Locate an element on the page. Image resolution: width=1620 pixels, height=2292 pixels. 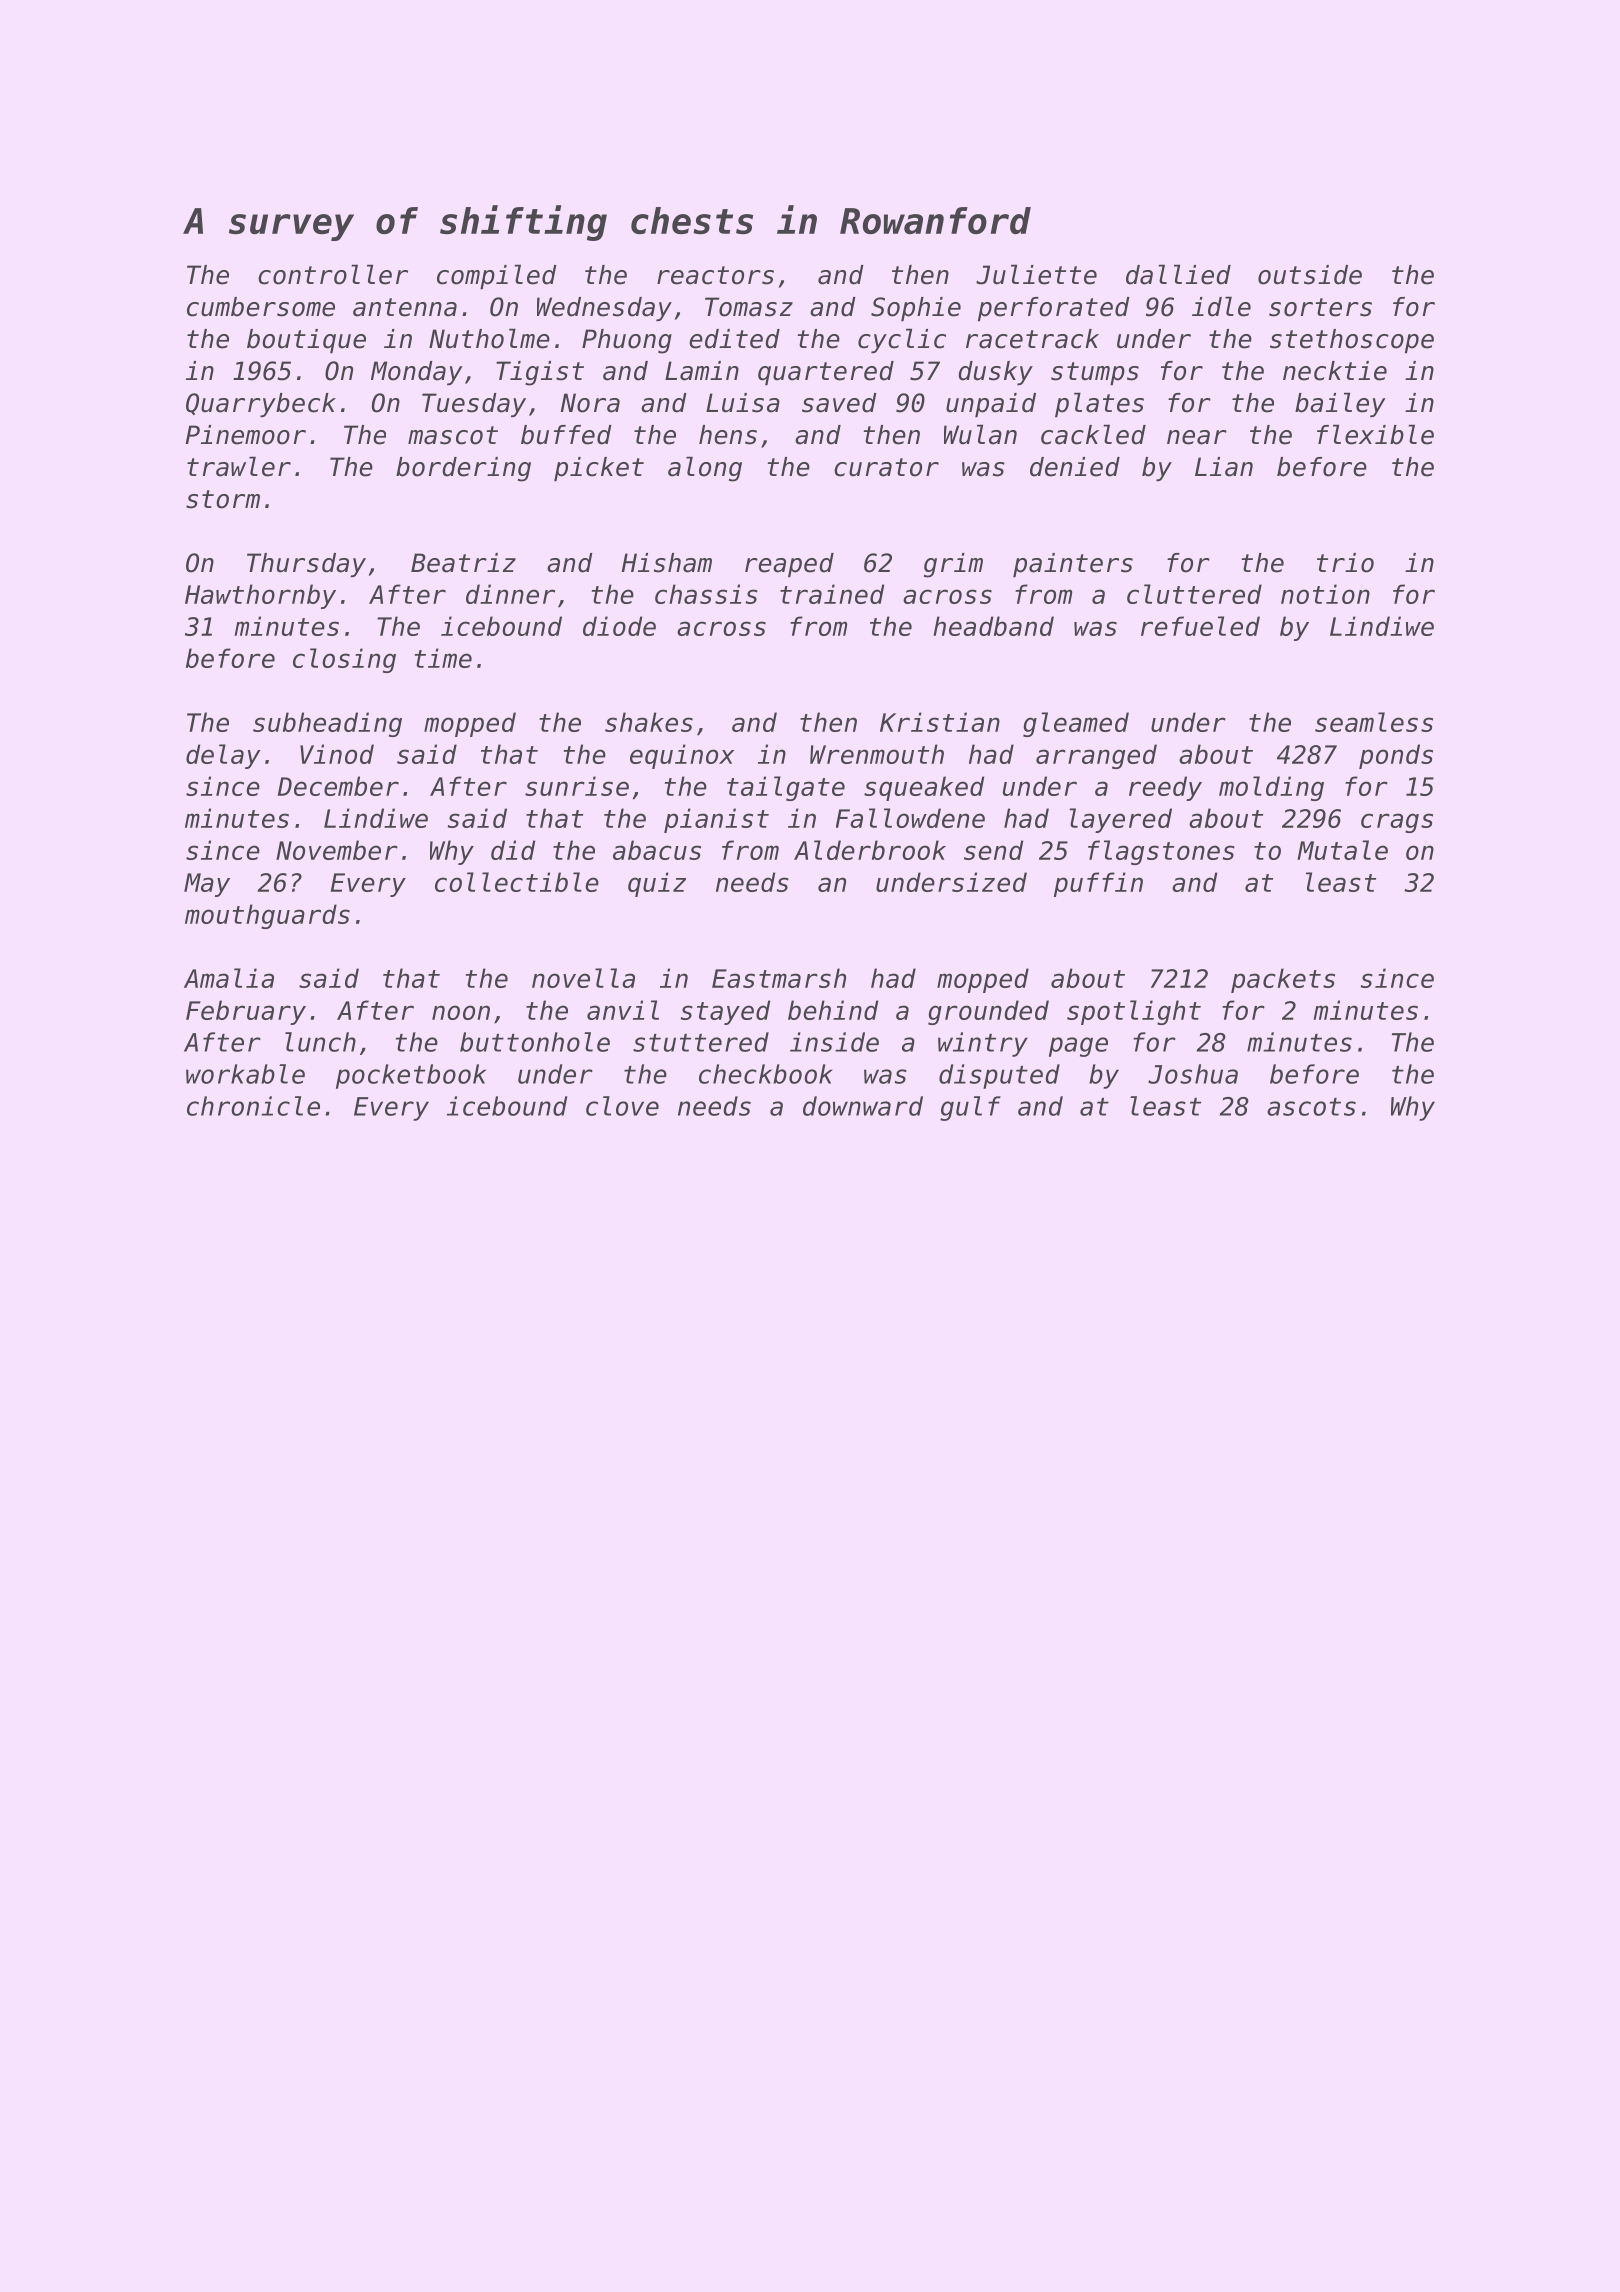
time is located at coordinates (443, 658).
